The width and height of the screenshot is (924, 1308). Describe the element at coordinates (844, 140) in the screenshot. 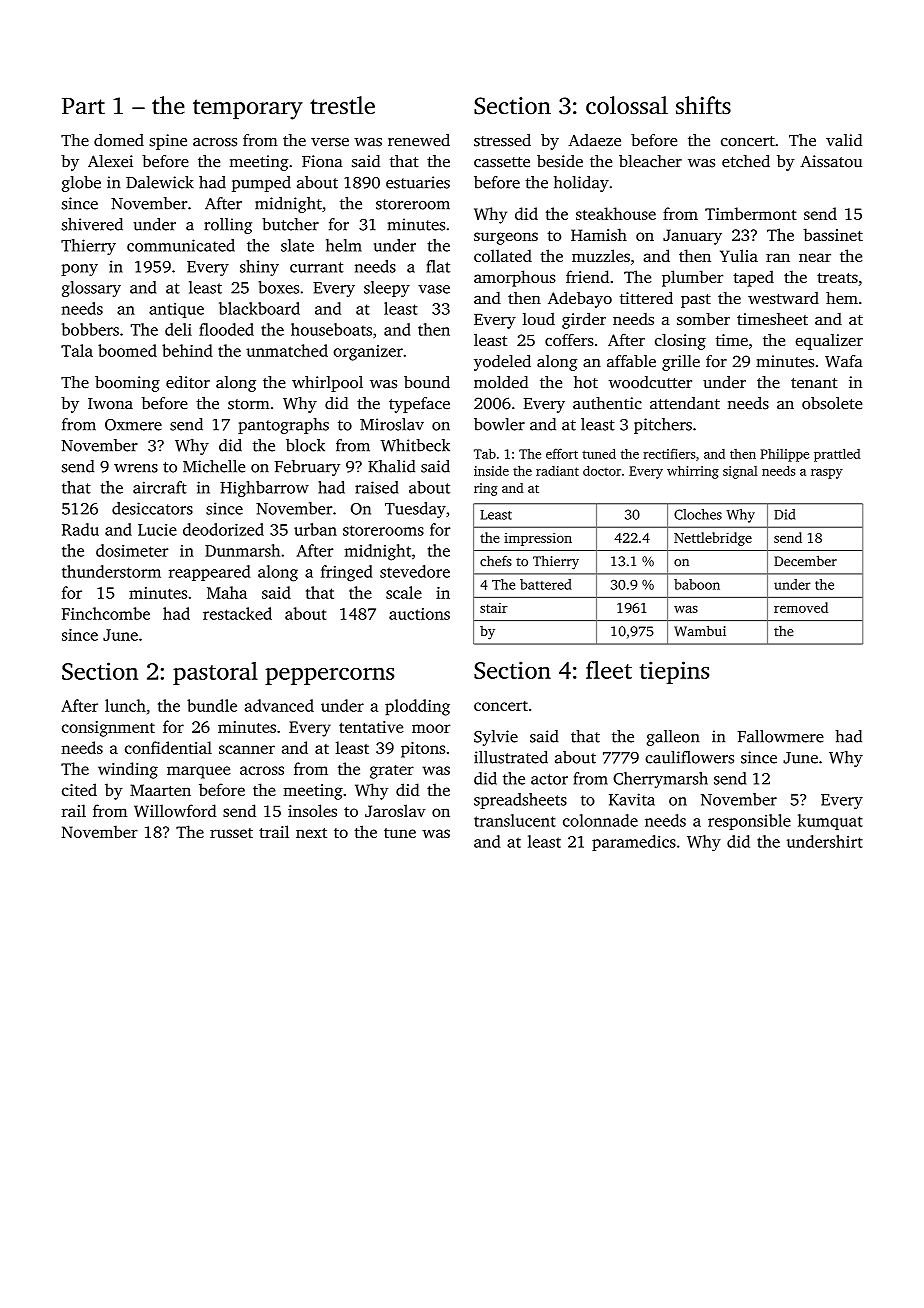

I see `valid` at that location.
